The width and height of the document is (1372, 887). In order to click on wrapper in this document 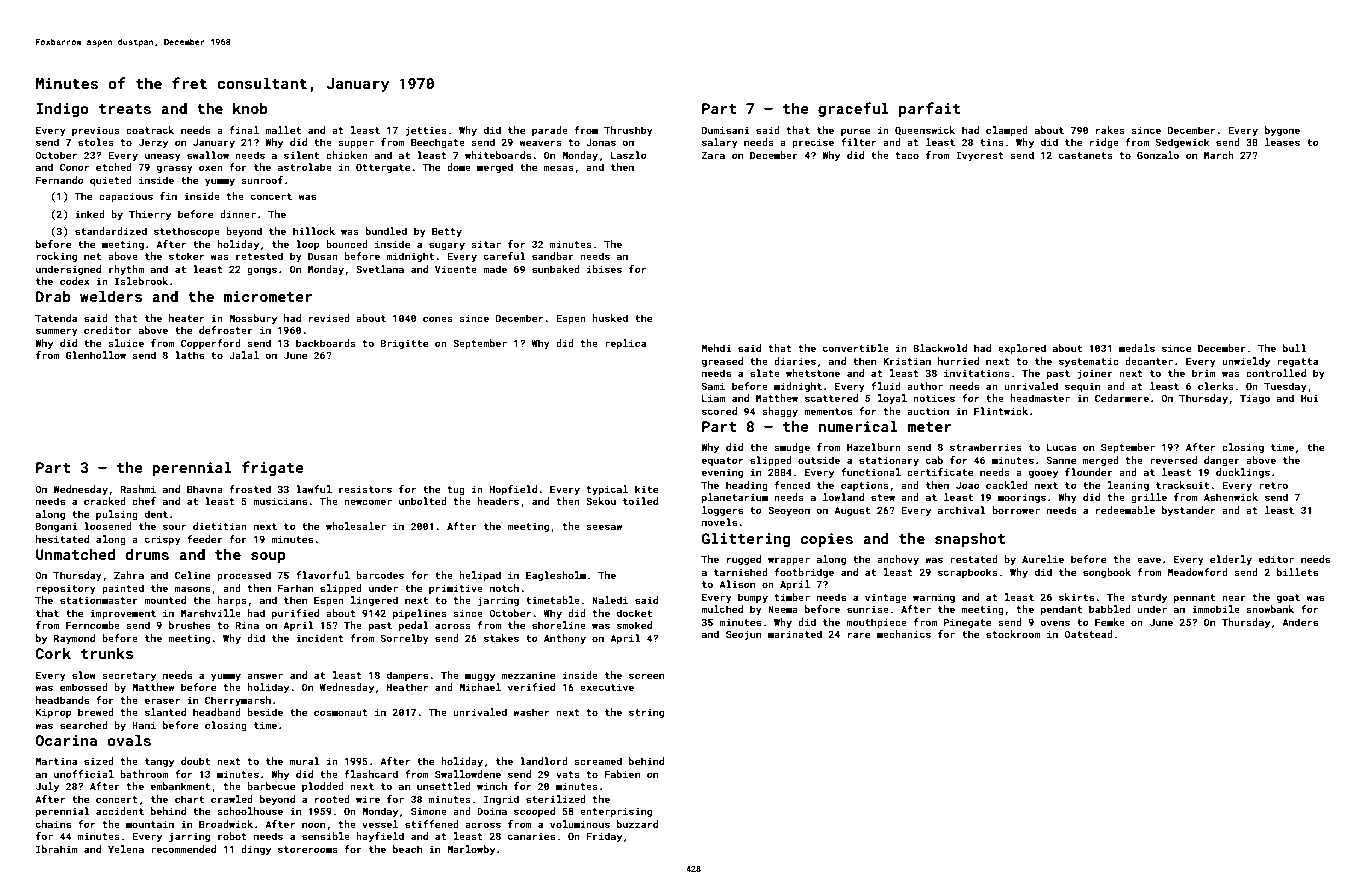, I will do `click(789, 561)`.
